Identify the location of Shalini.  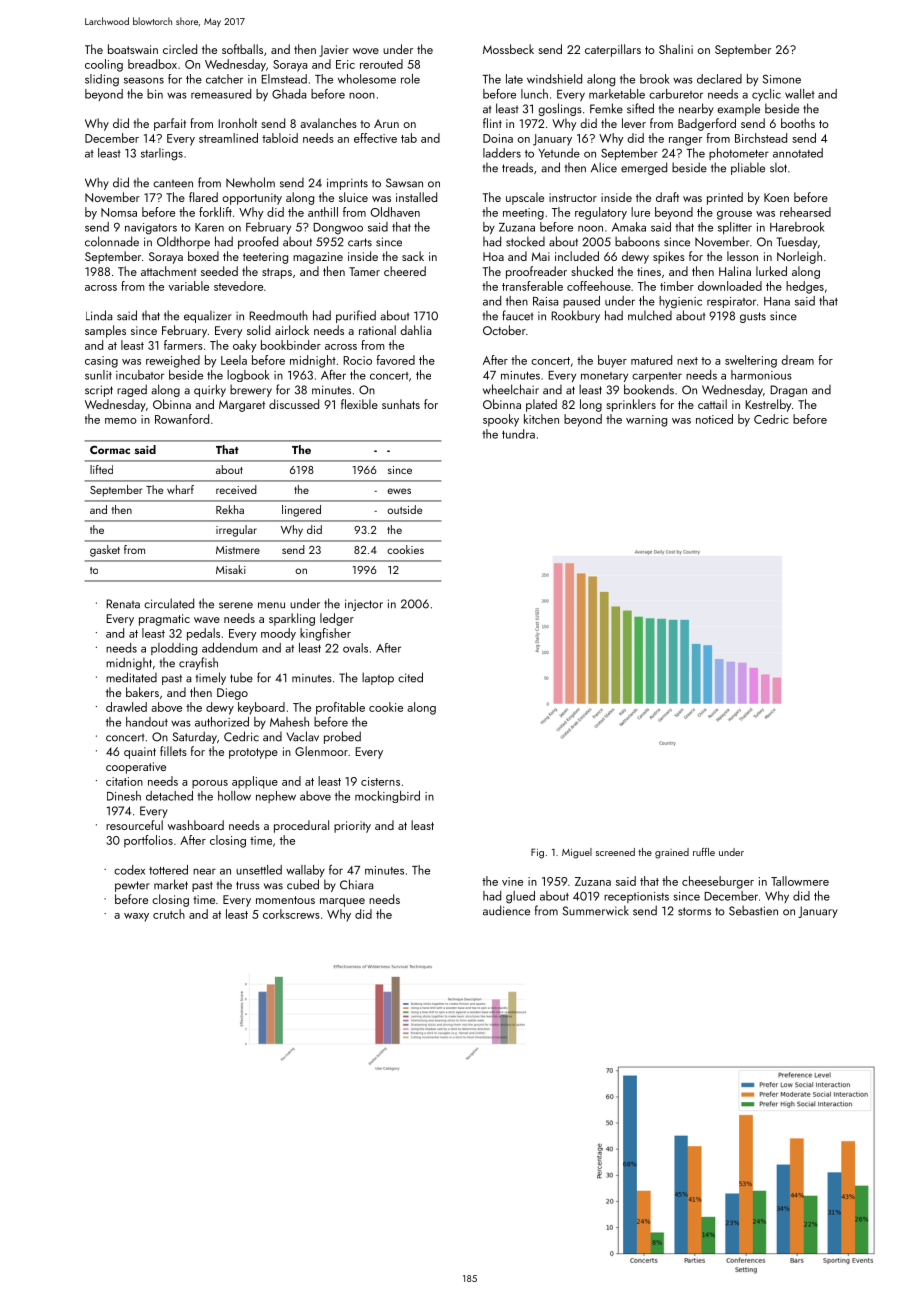
(676, 49).
